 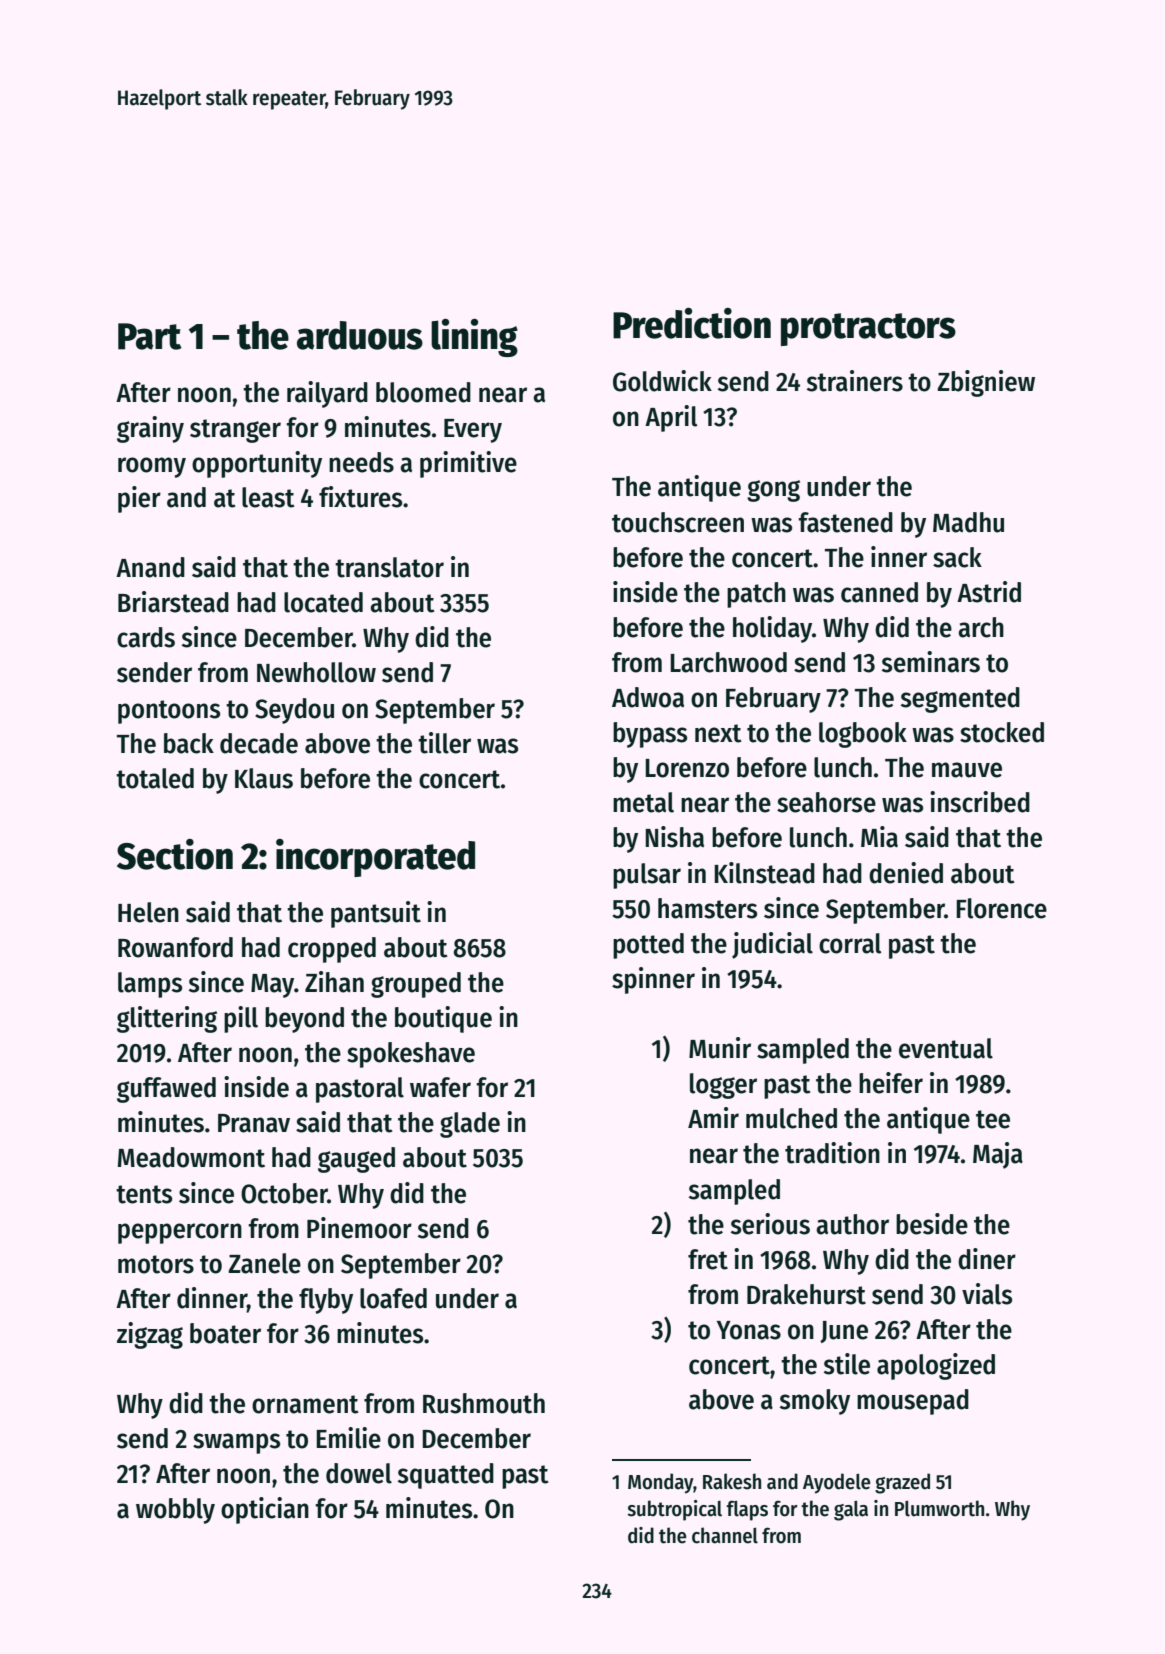 What do you see at coordinates (713, 1117) in the screenshot?
I see `Amir` at bounding box center [713, 1117].
